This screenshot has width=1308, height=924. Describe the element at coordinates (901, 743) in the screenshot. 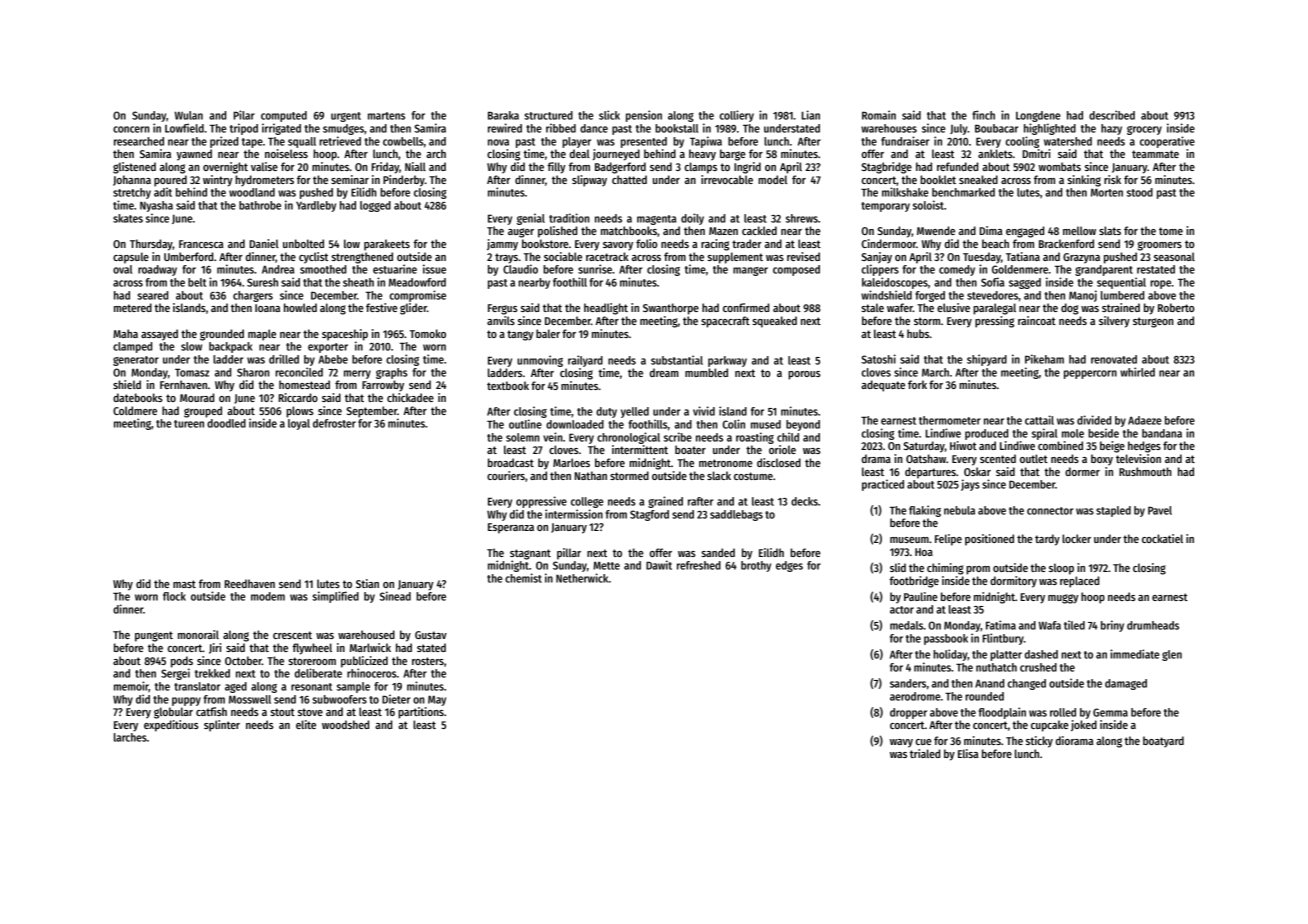

I see `wavy` at that location.
